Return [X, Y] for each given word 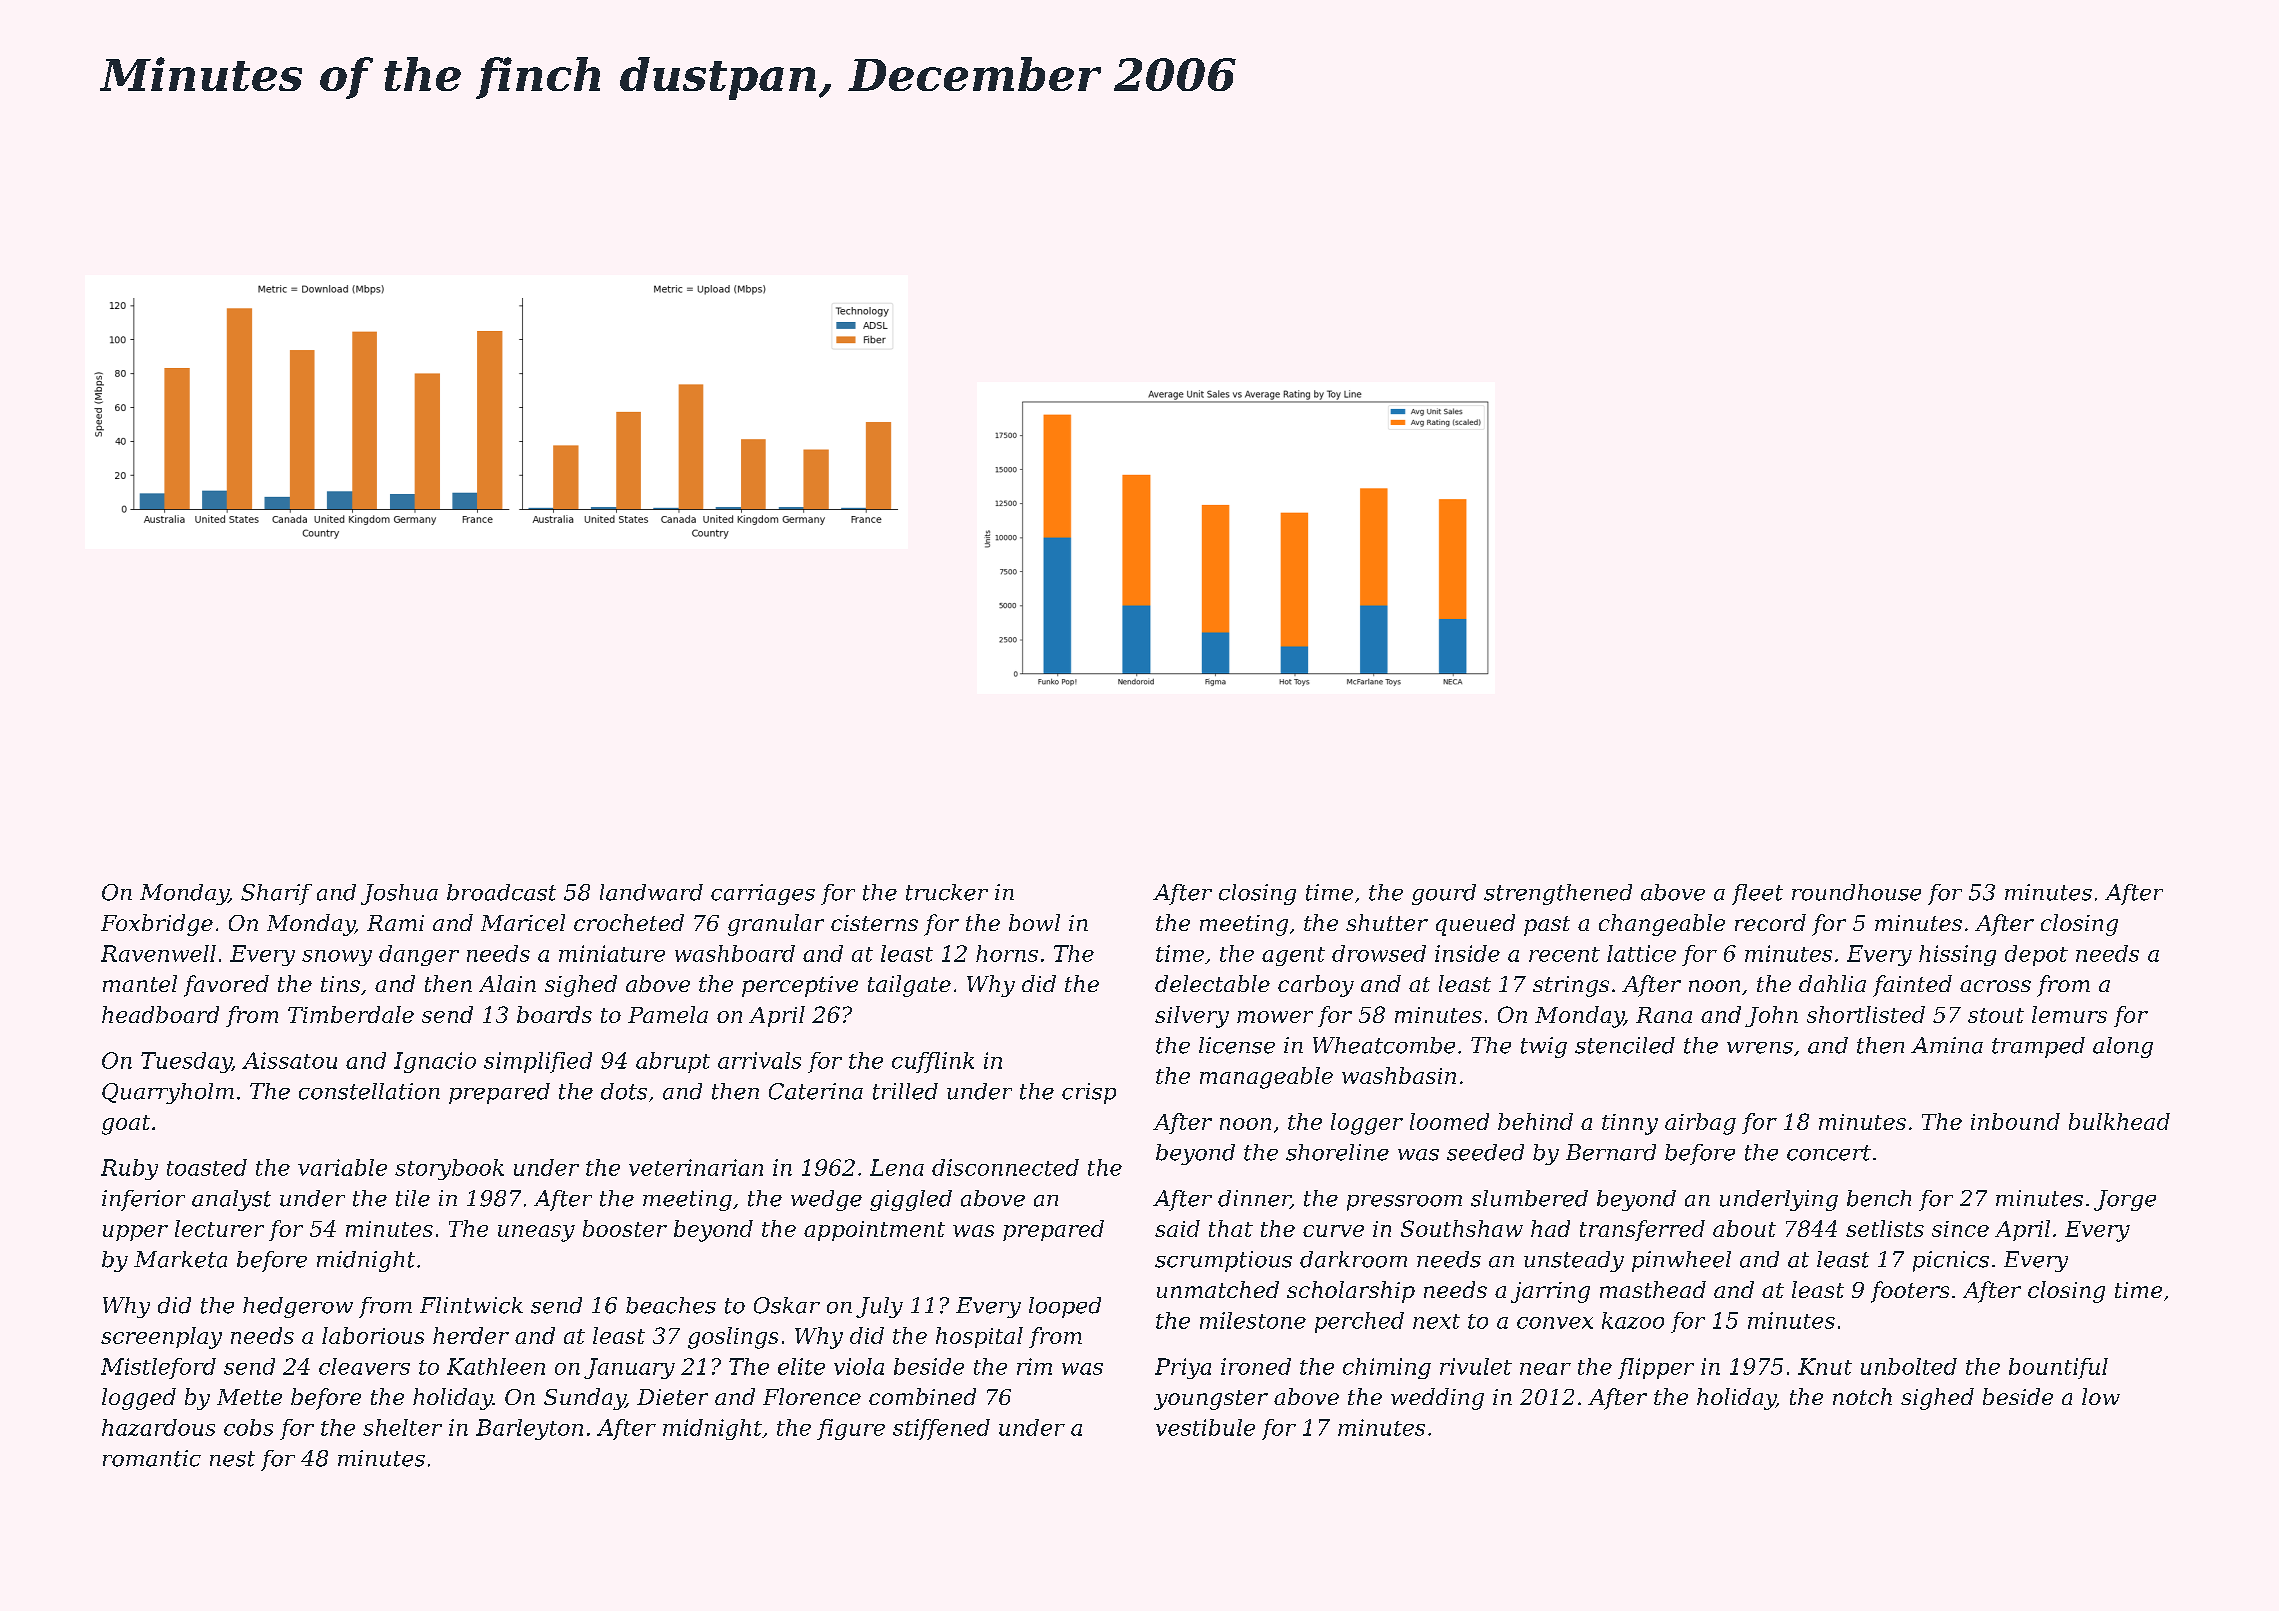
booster [625, 1228]
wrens [1760, 1048]
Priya [1183, 1368]
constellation [369, 1091]
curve [1333, 1231]
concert [1829, 1153]
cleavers [364, 1366]
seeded [1485, 1152]
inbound [2015, 1121]
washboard [735, 953]
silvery [1192, 1017]
